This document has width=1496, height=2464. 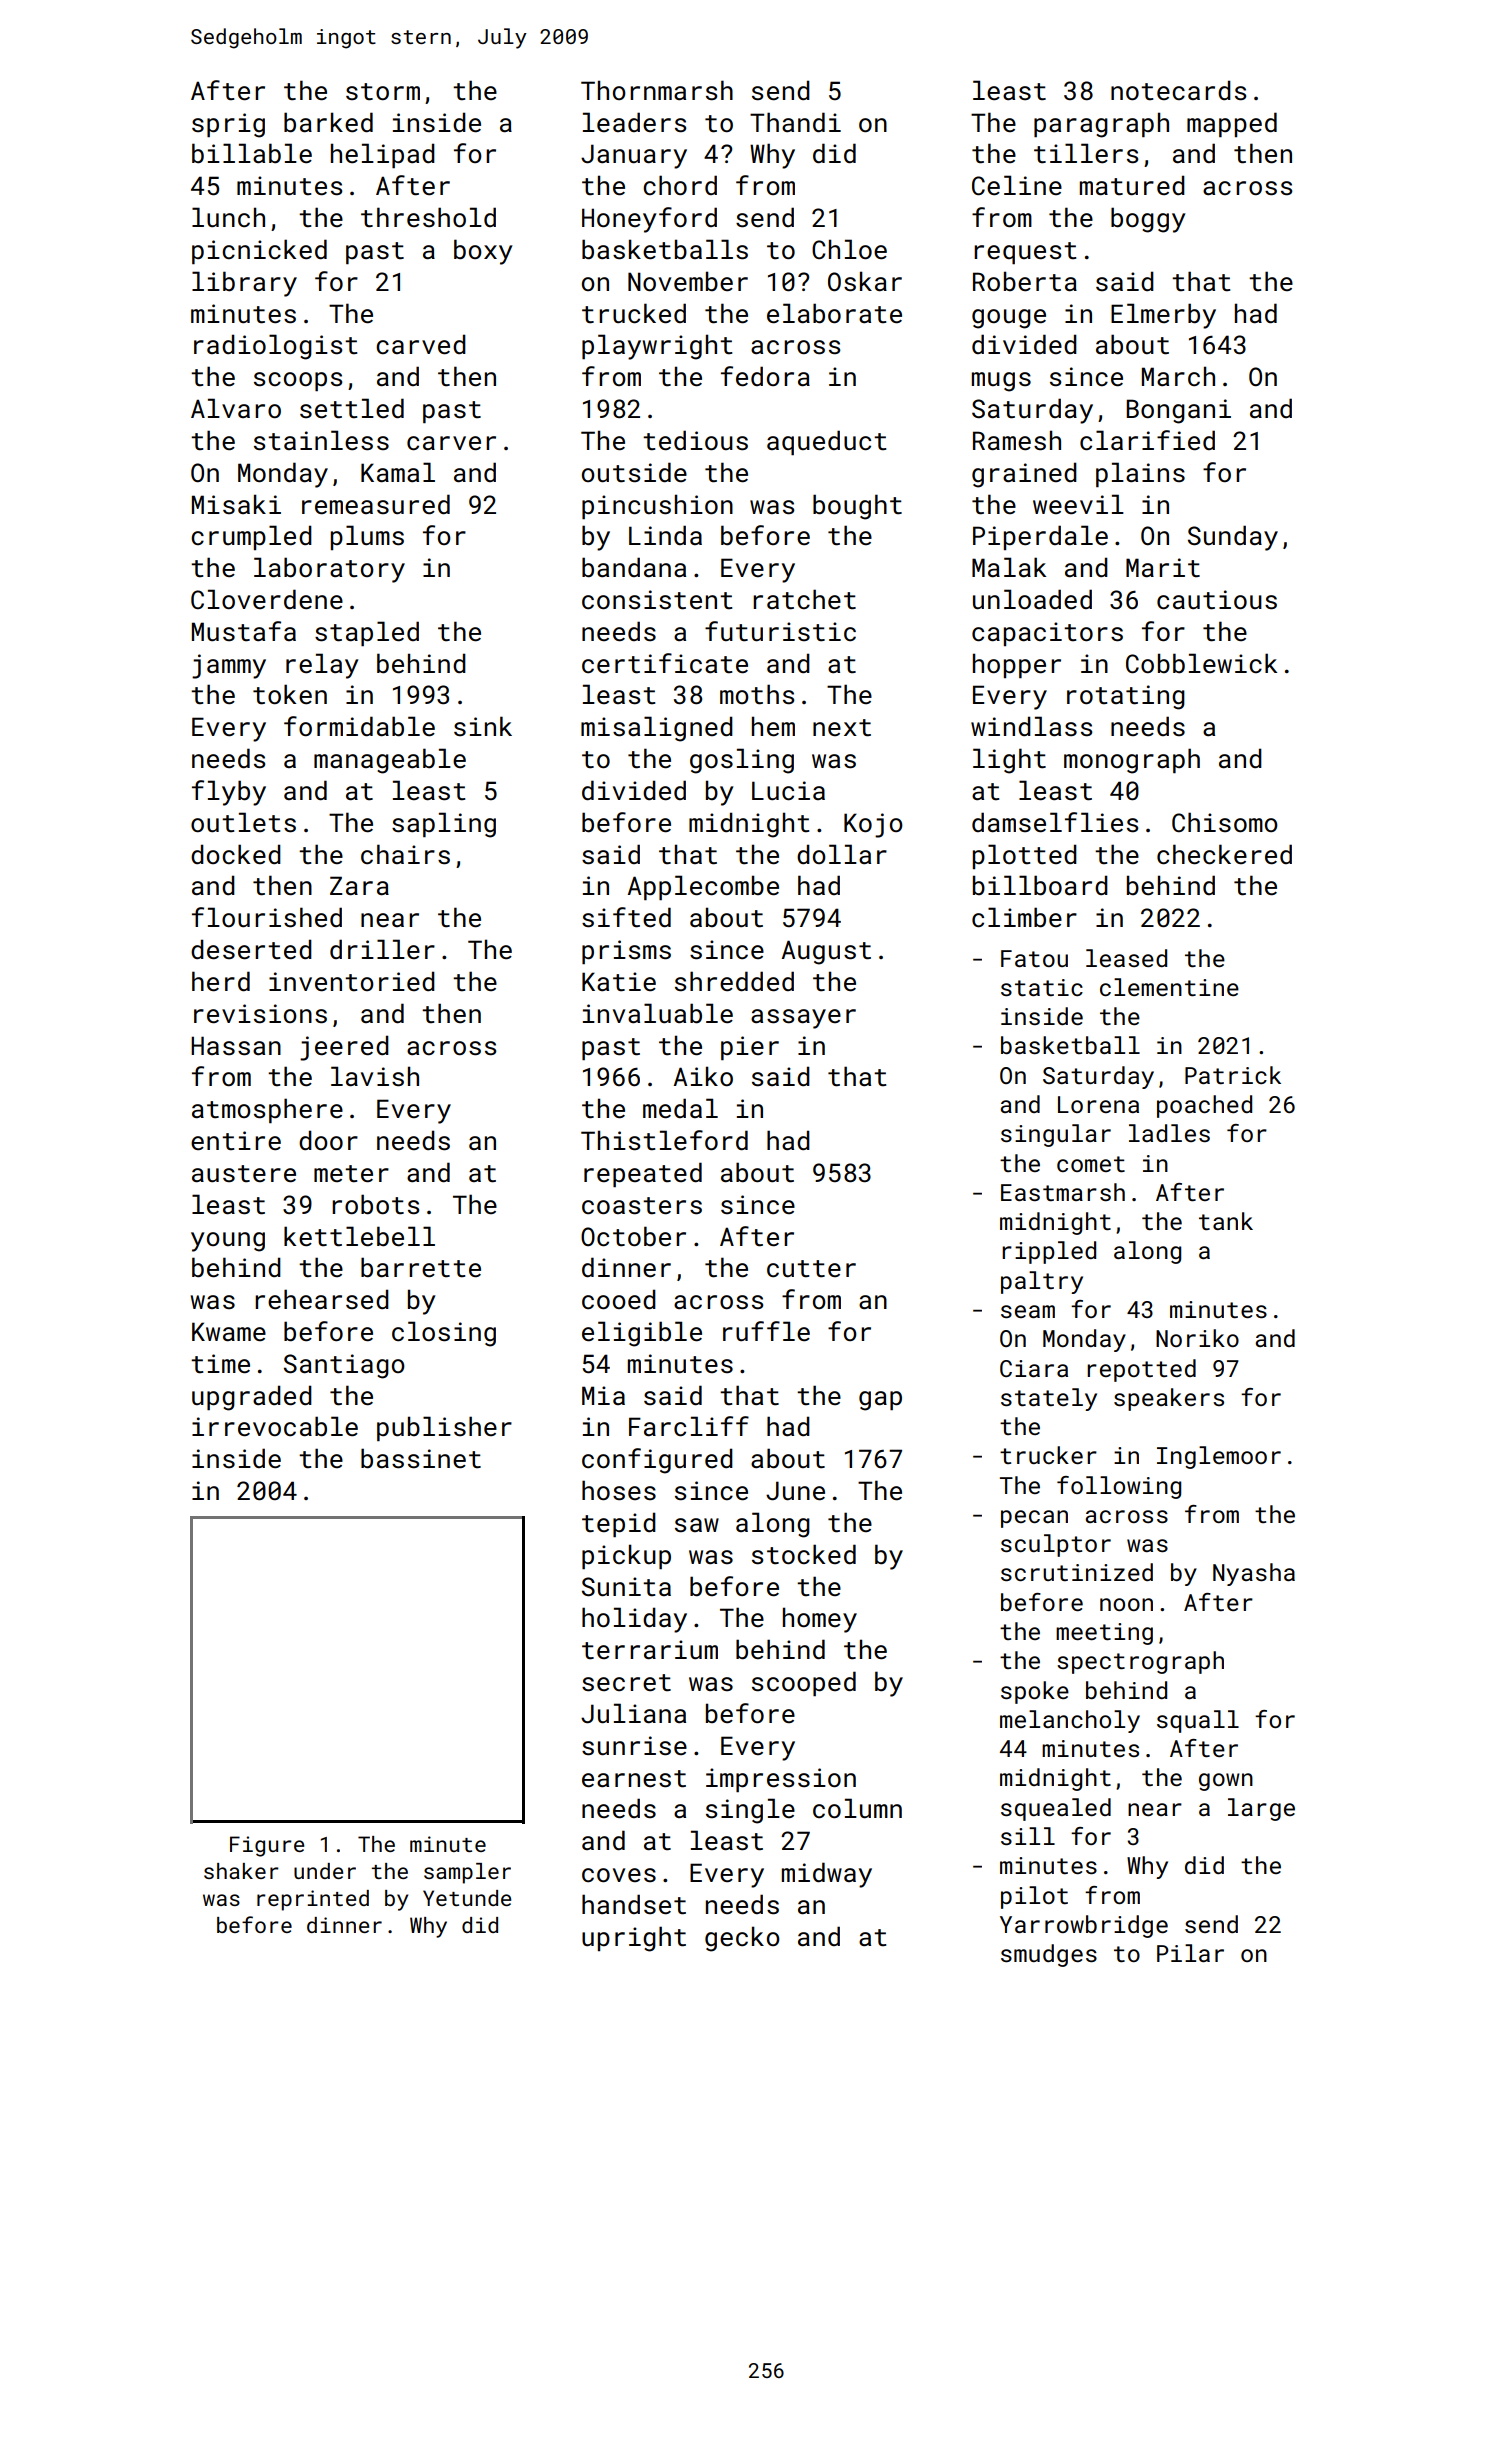 I want to click on sifted, so click(x=626, y=917).
